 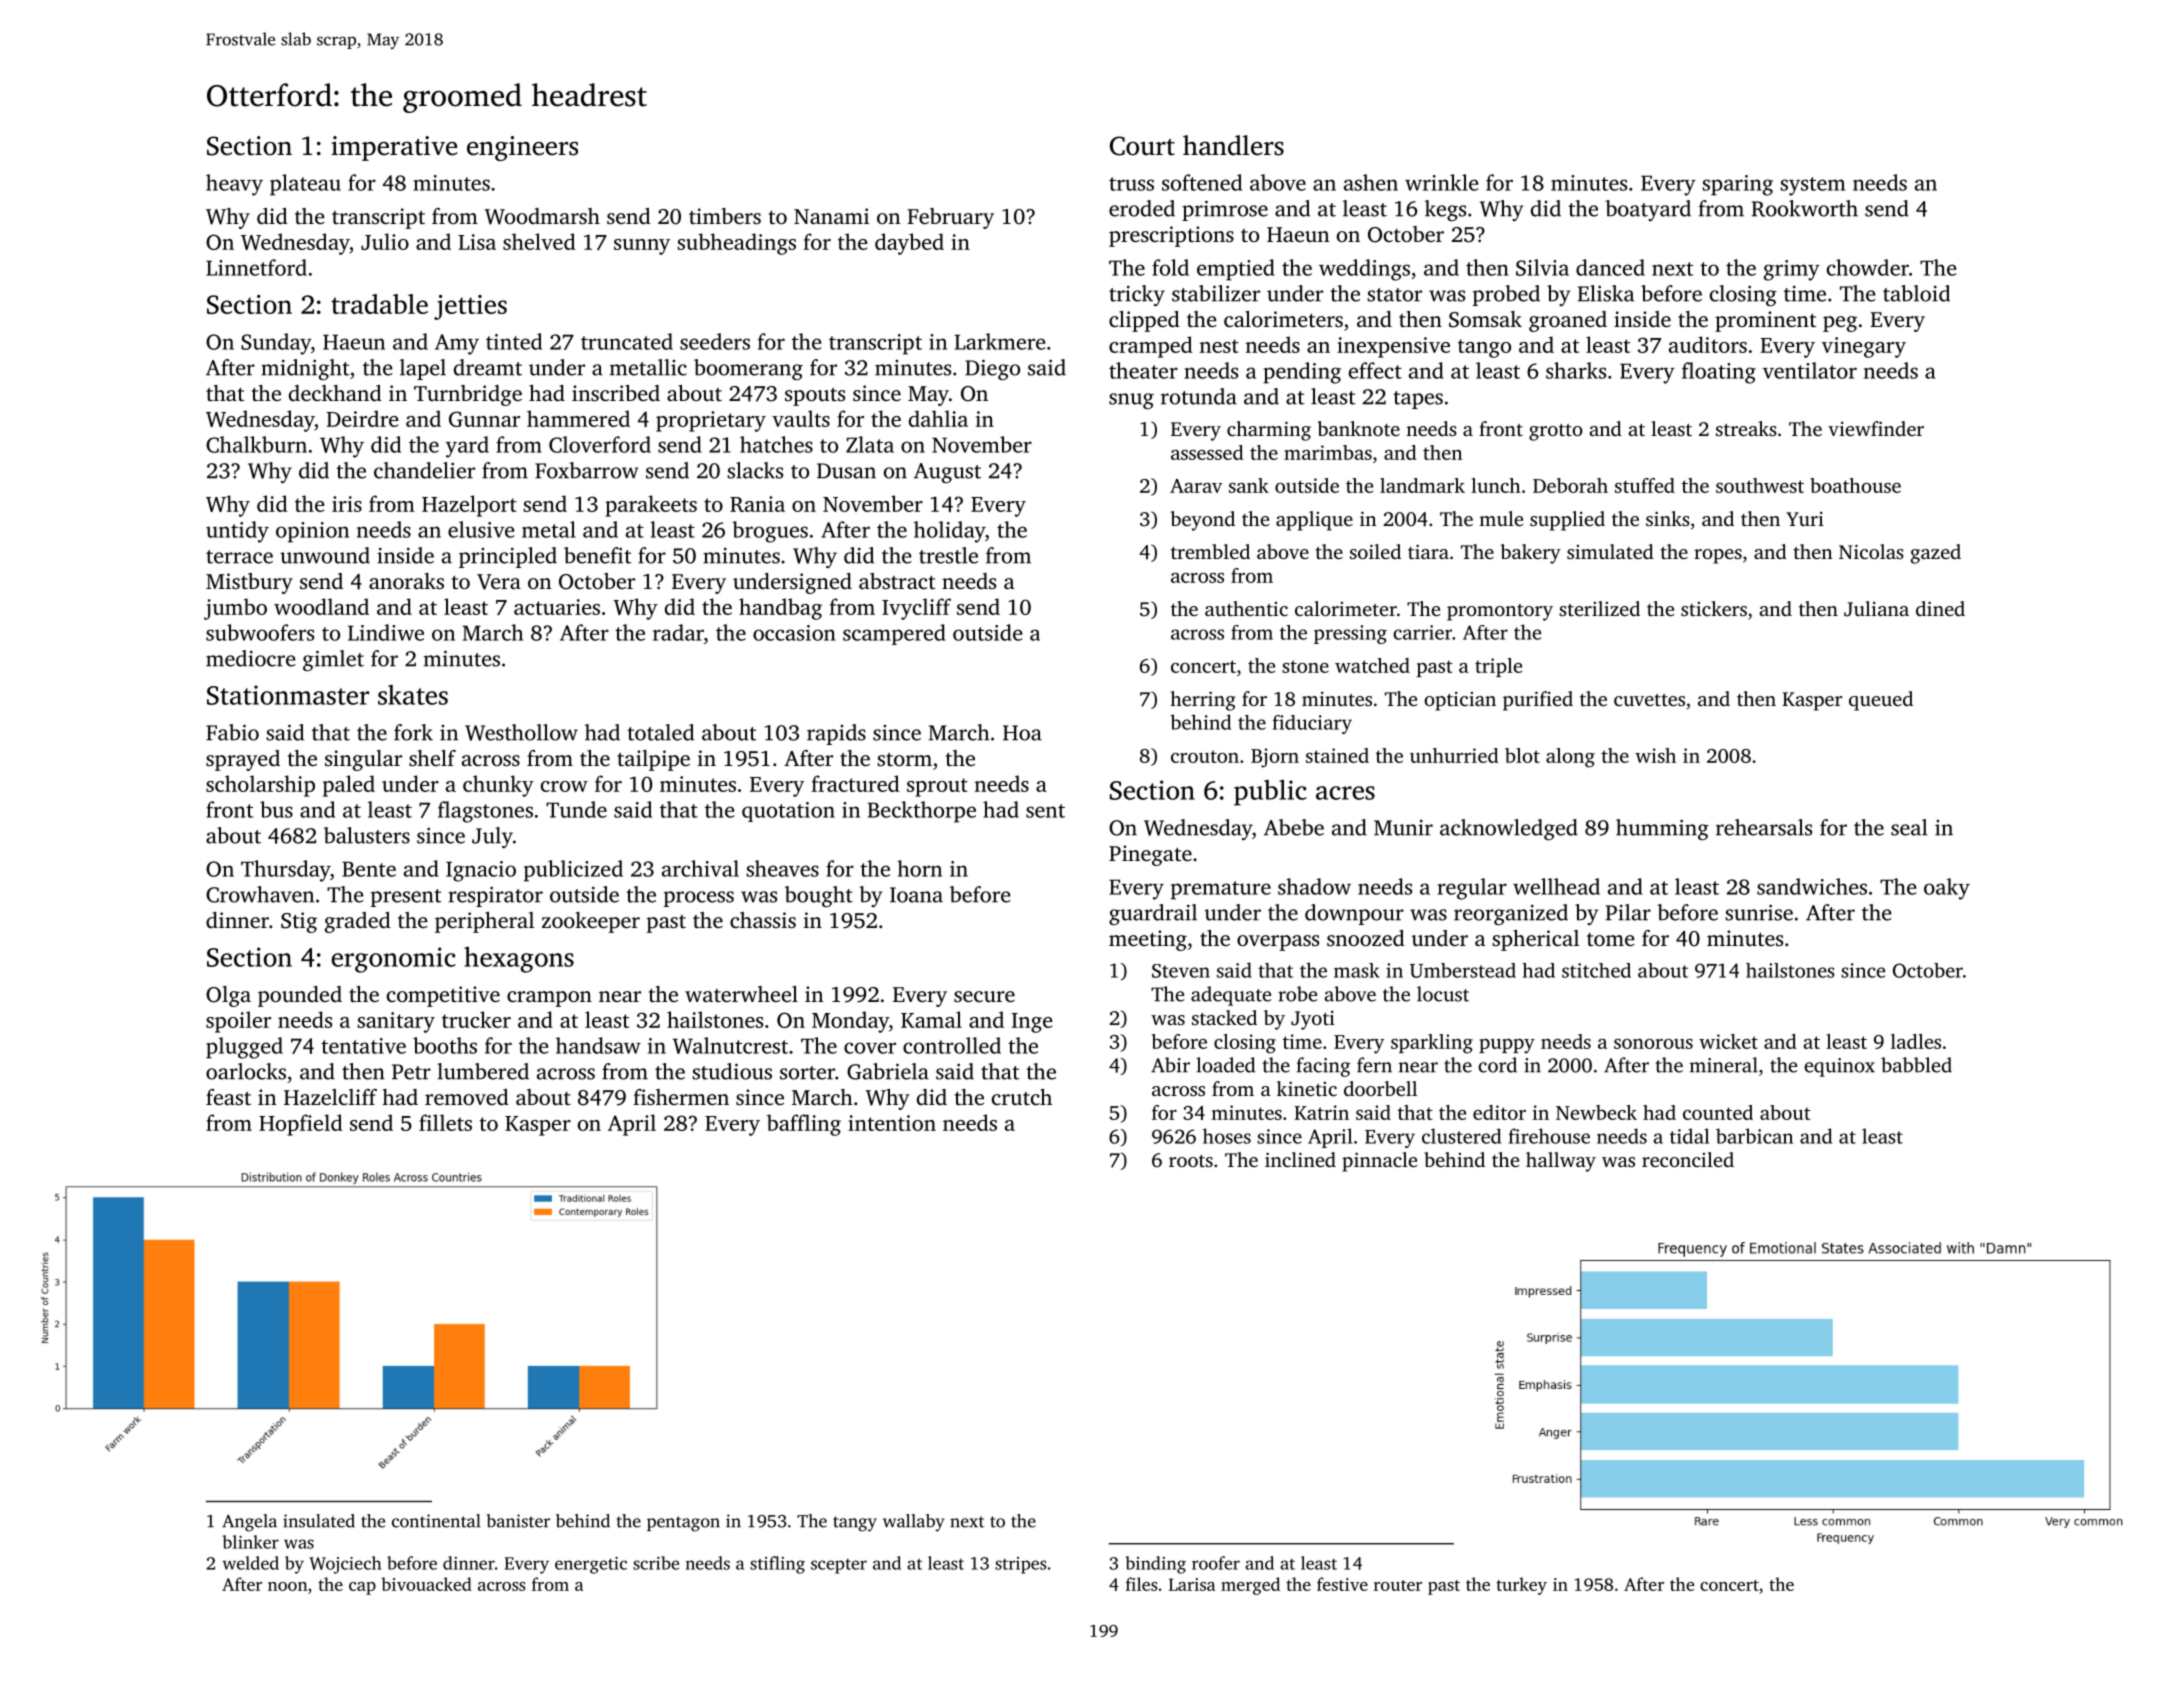 I want to click on Newbeck, so click(x=1596, y=1112).
